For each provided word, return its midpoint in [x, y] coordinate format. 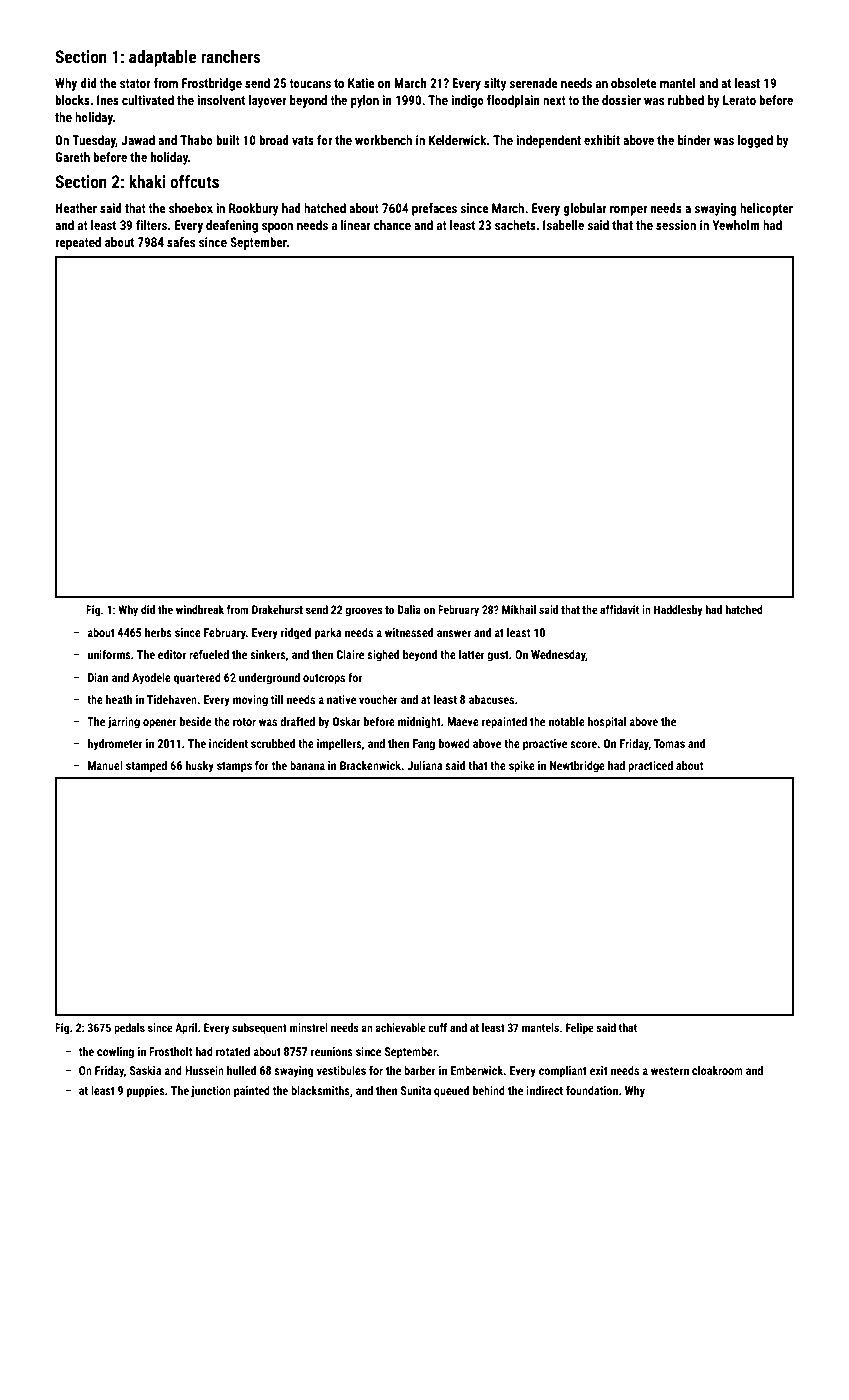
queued [451, 1092]
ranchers [231, 56]
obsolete [634, 83]
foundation [592, 1090]
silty [495, 84]
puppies [146, 1092]
